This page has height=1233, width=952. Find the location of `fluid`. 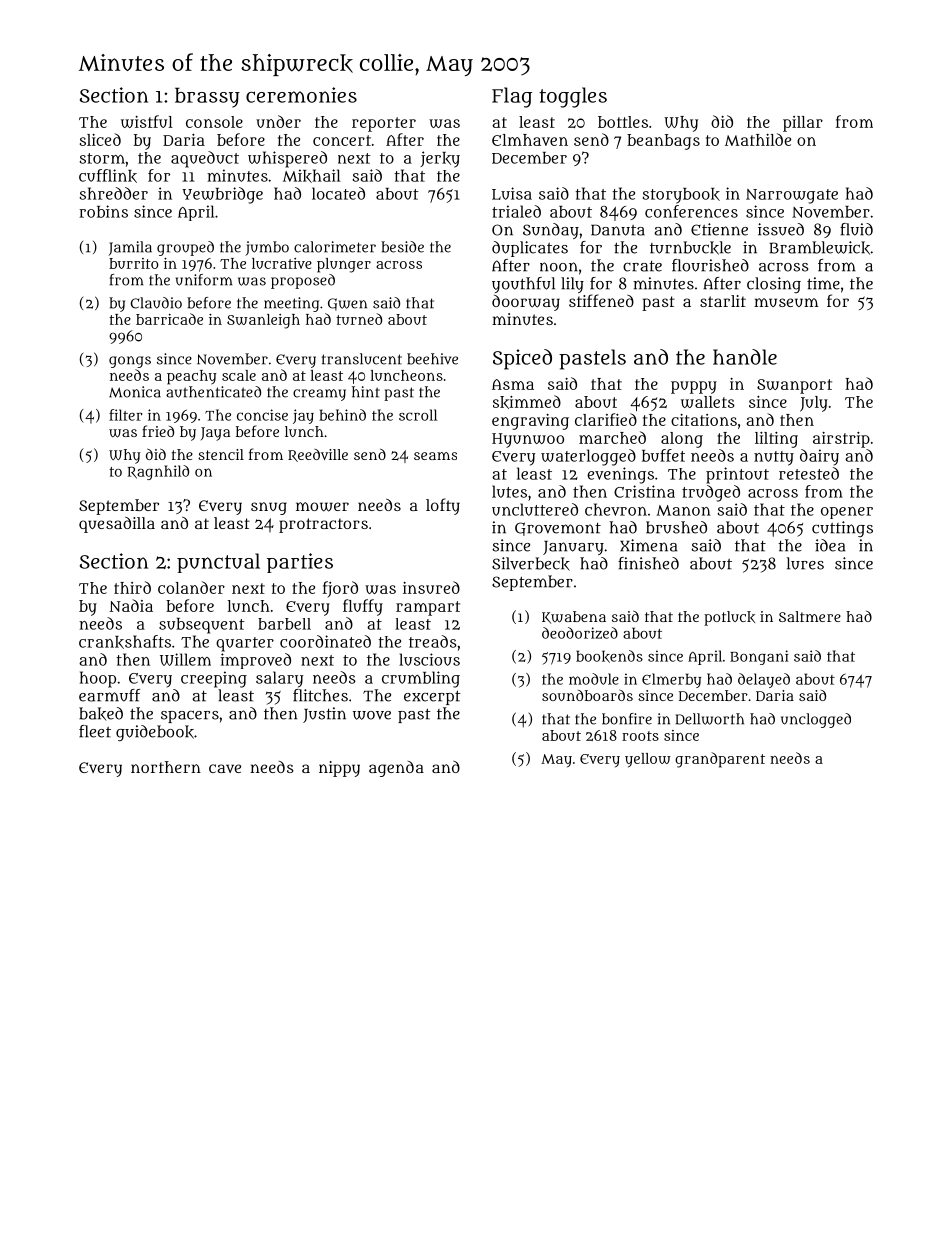

fluid is located at coordinates (856, 229).
